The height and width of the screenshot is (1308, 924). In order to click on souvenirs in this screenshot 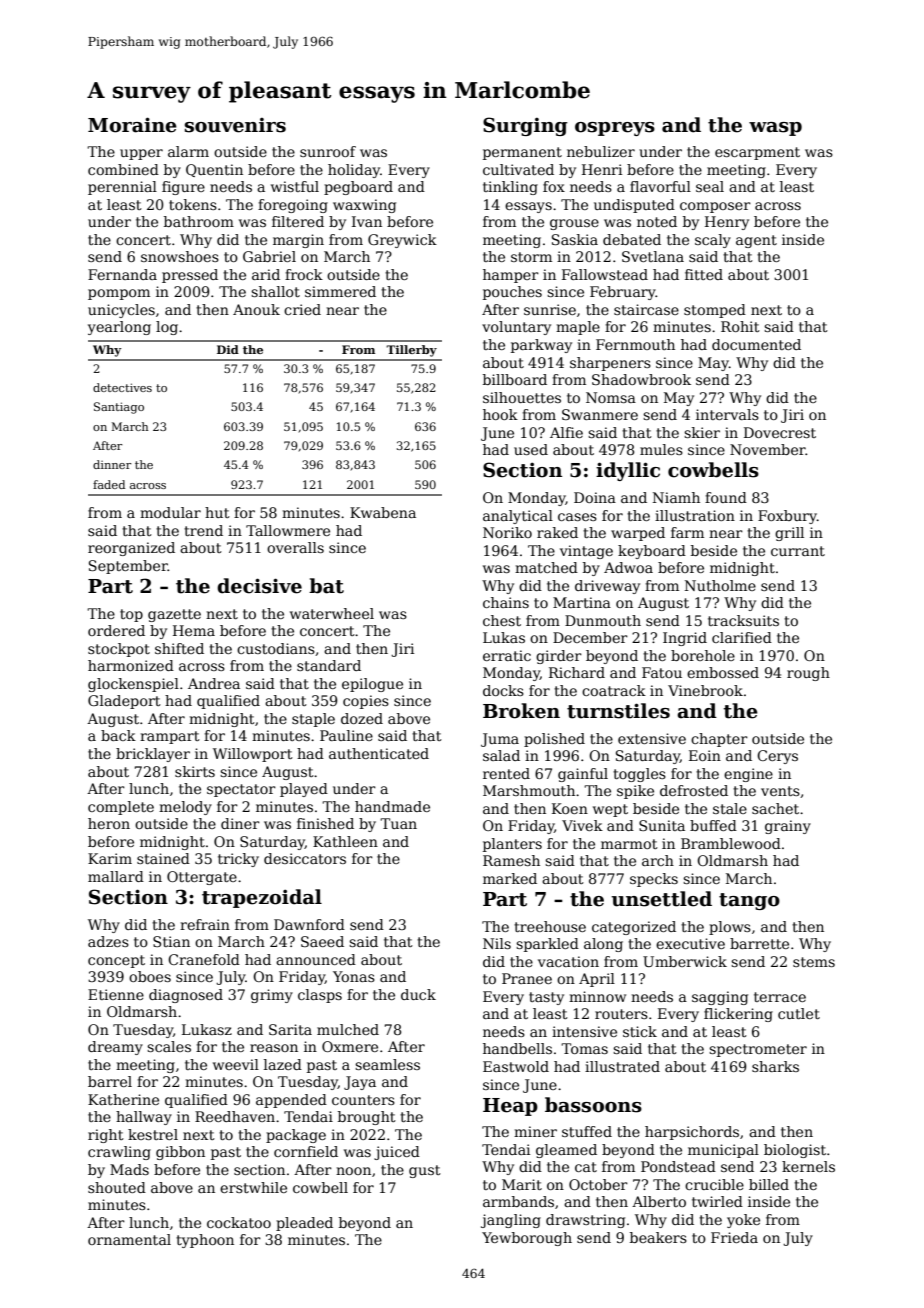, I will do `click(235, 125)`.
